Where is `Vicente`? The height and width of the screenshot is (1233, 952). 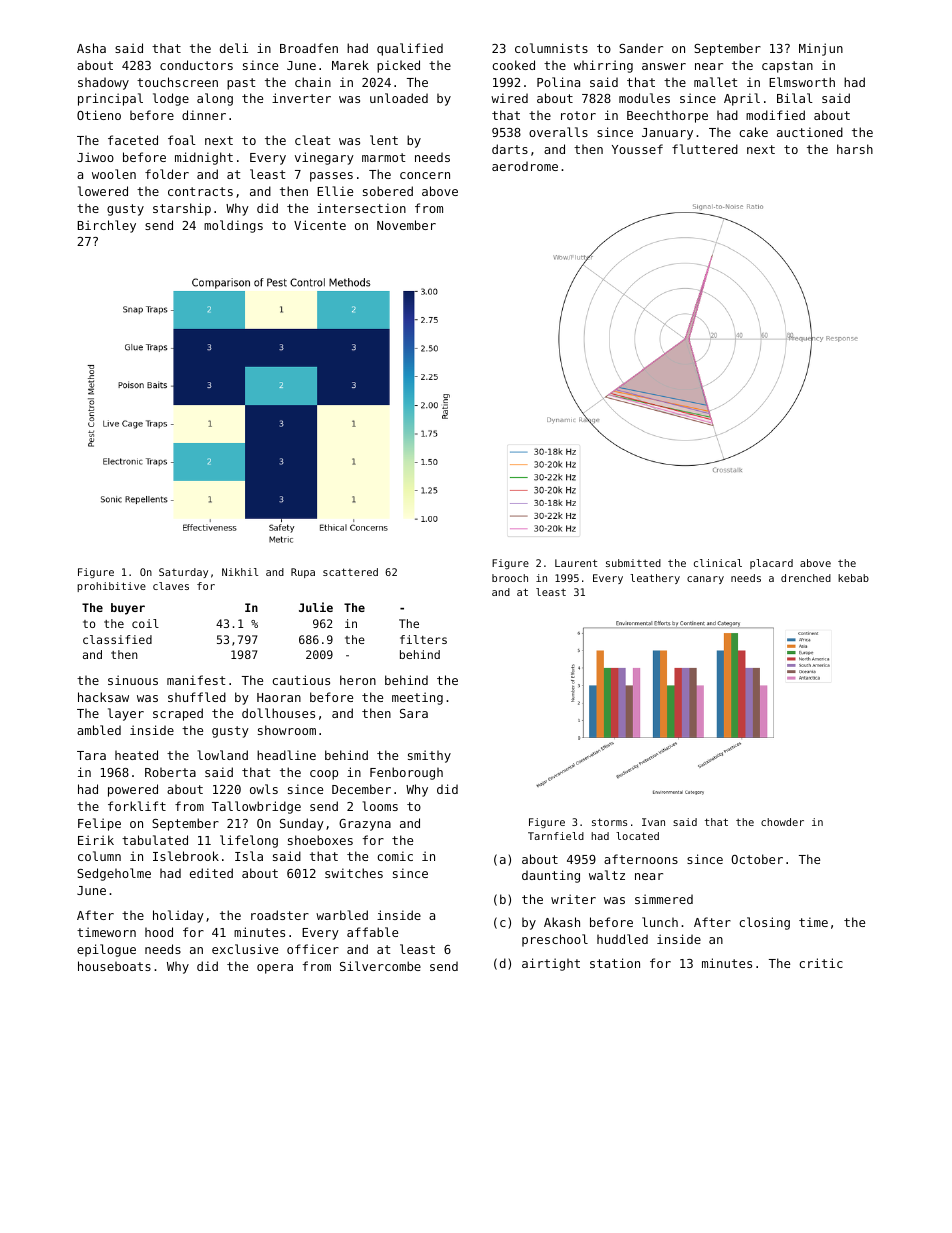
Vicente is located at coordinates (320, 225).
